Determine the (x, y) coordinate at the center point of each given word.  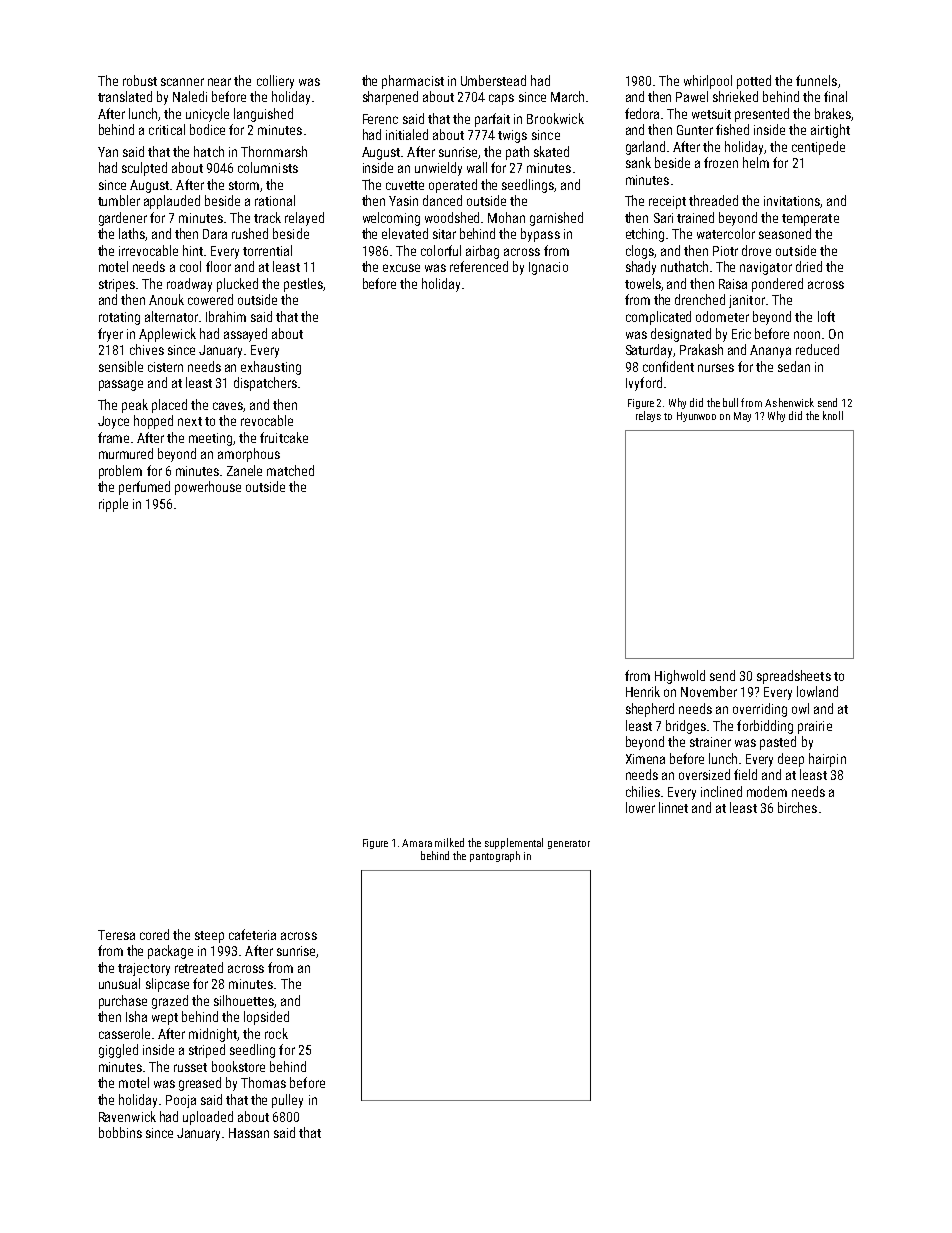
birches (797, 807)
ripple (113, 505)
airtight (830, 131)
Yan (108, 152)
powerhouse (208, 488)
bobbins (120, 1132)
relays (648, 416)
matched (290, 470)
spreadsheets (794, 677)
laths (132, 234)
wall (477, 167)
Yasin (403, 201)
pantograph (495, 856)
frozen (721, 162)
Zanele (244, 470)
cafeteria (252, 934)
